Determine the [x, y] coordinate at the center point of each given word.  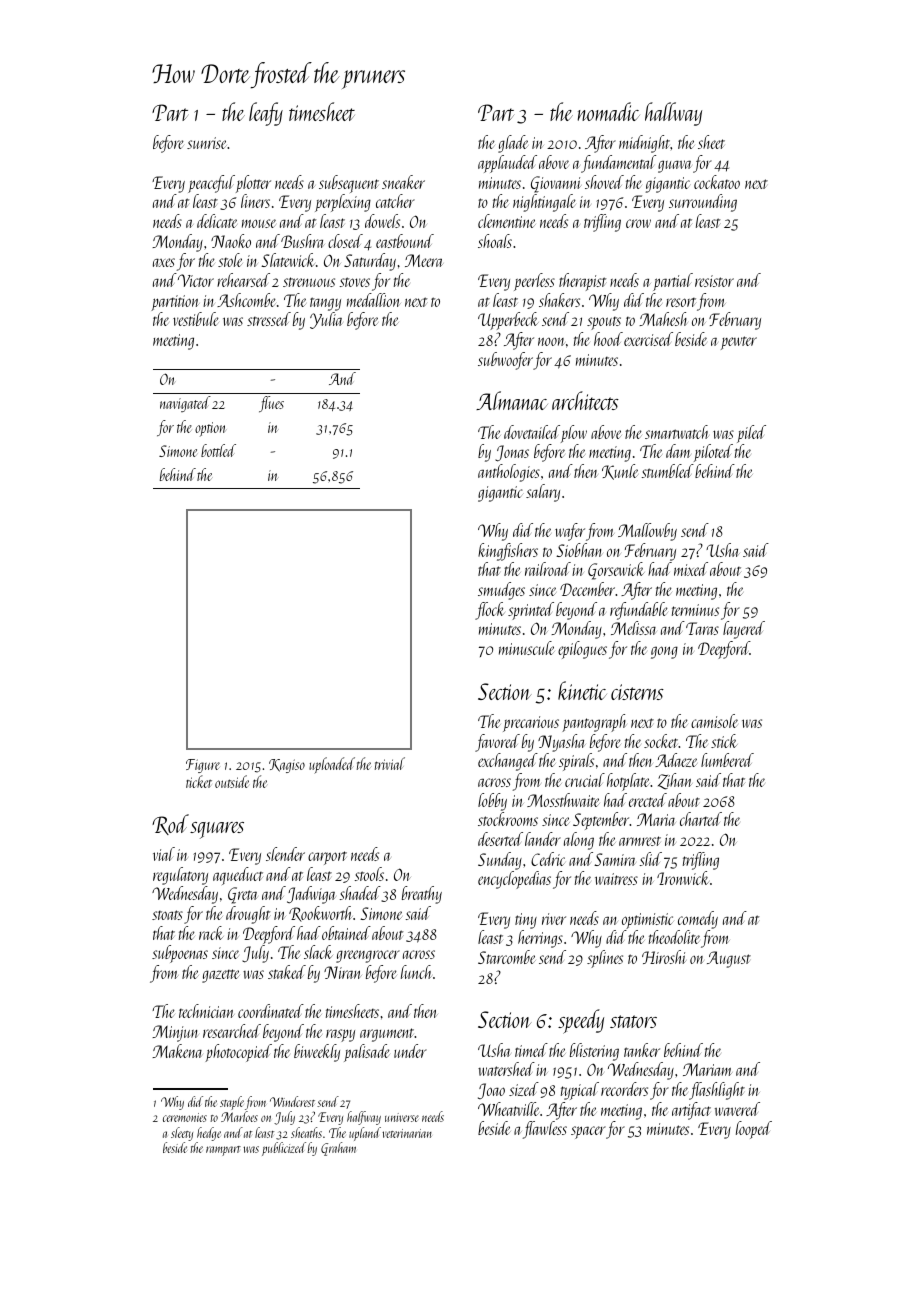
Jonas [512, 453]
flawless [545, 1130]
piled [751, 434]
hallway [673, 114]
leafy [266, 114]
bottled [218, 450]
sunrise [207, 143]
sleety [182, 1134]
